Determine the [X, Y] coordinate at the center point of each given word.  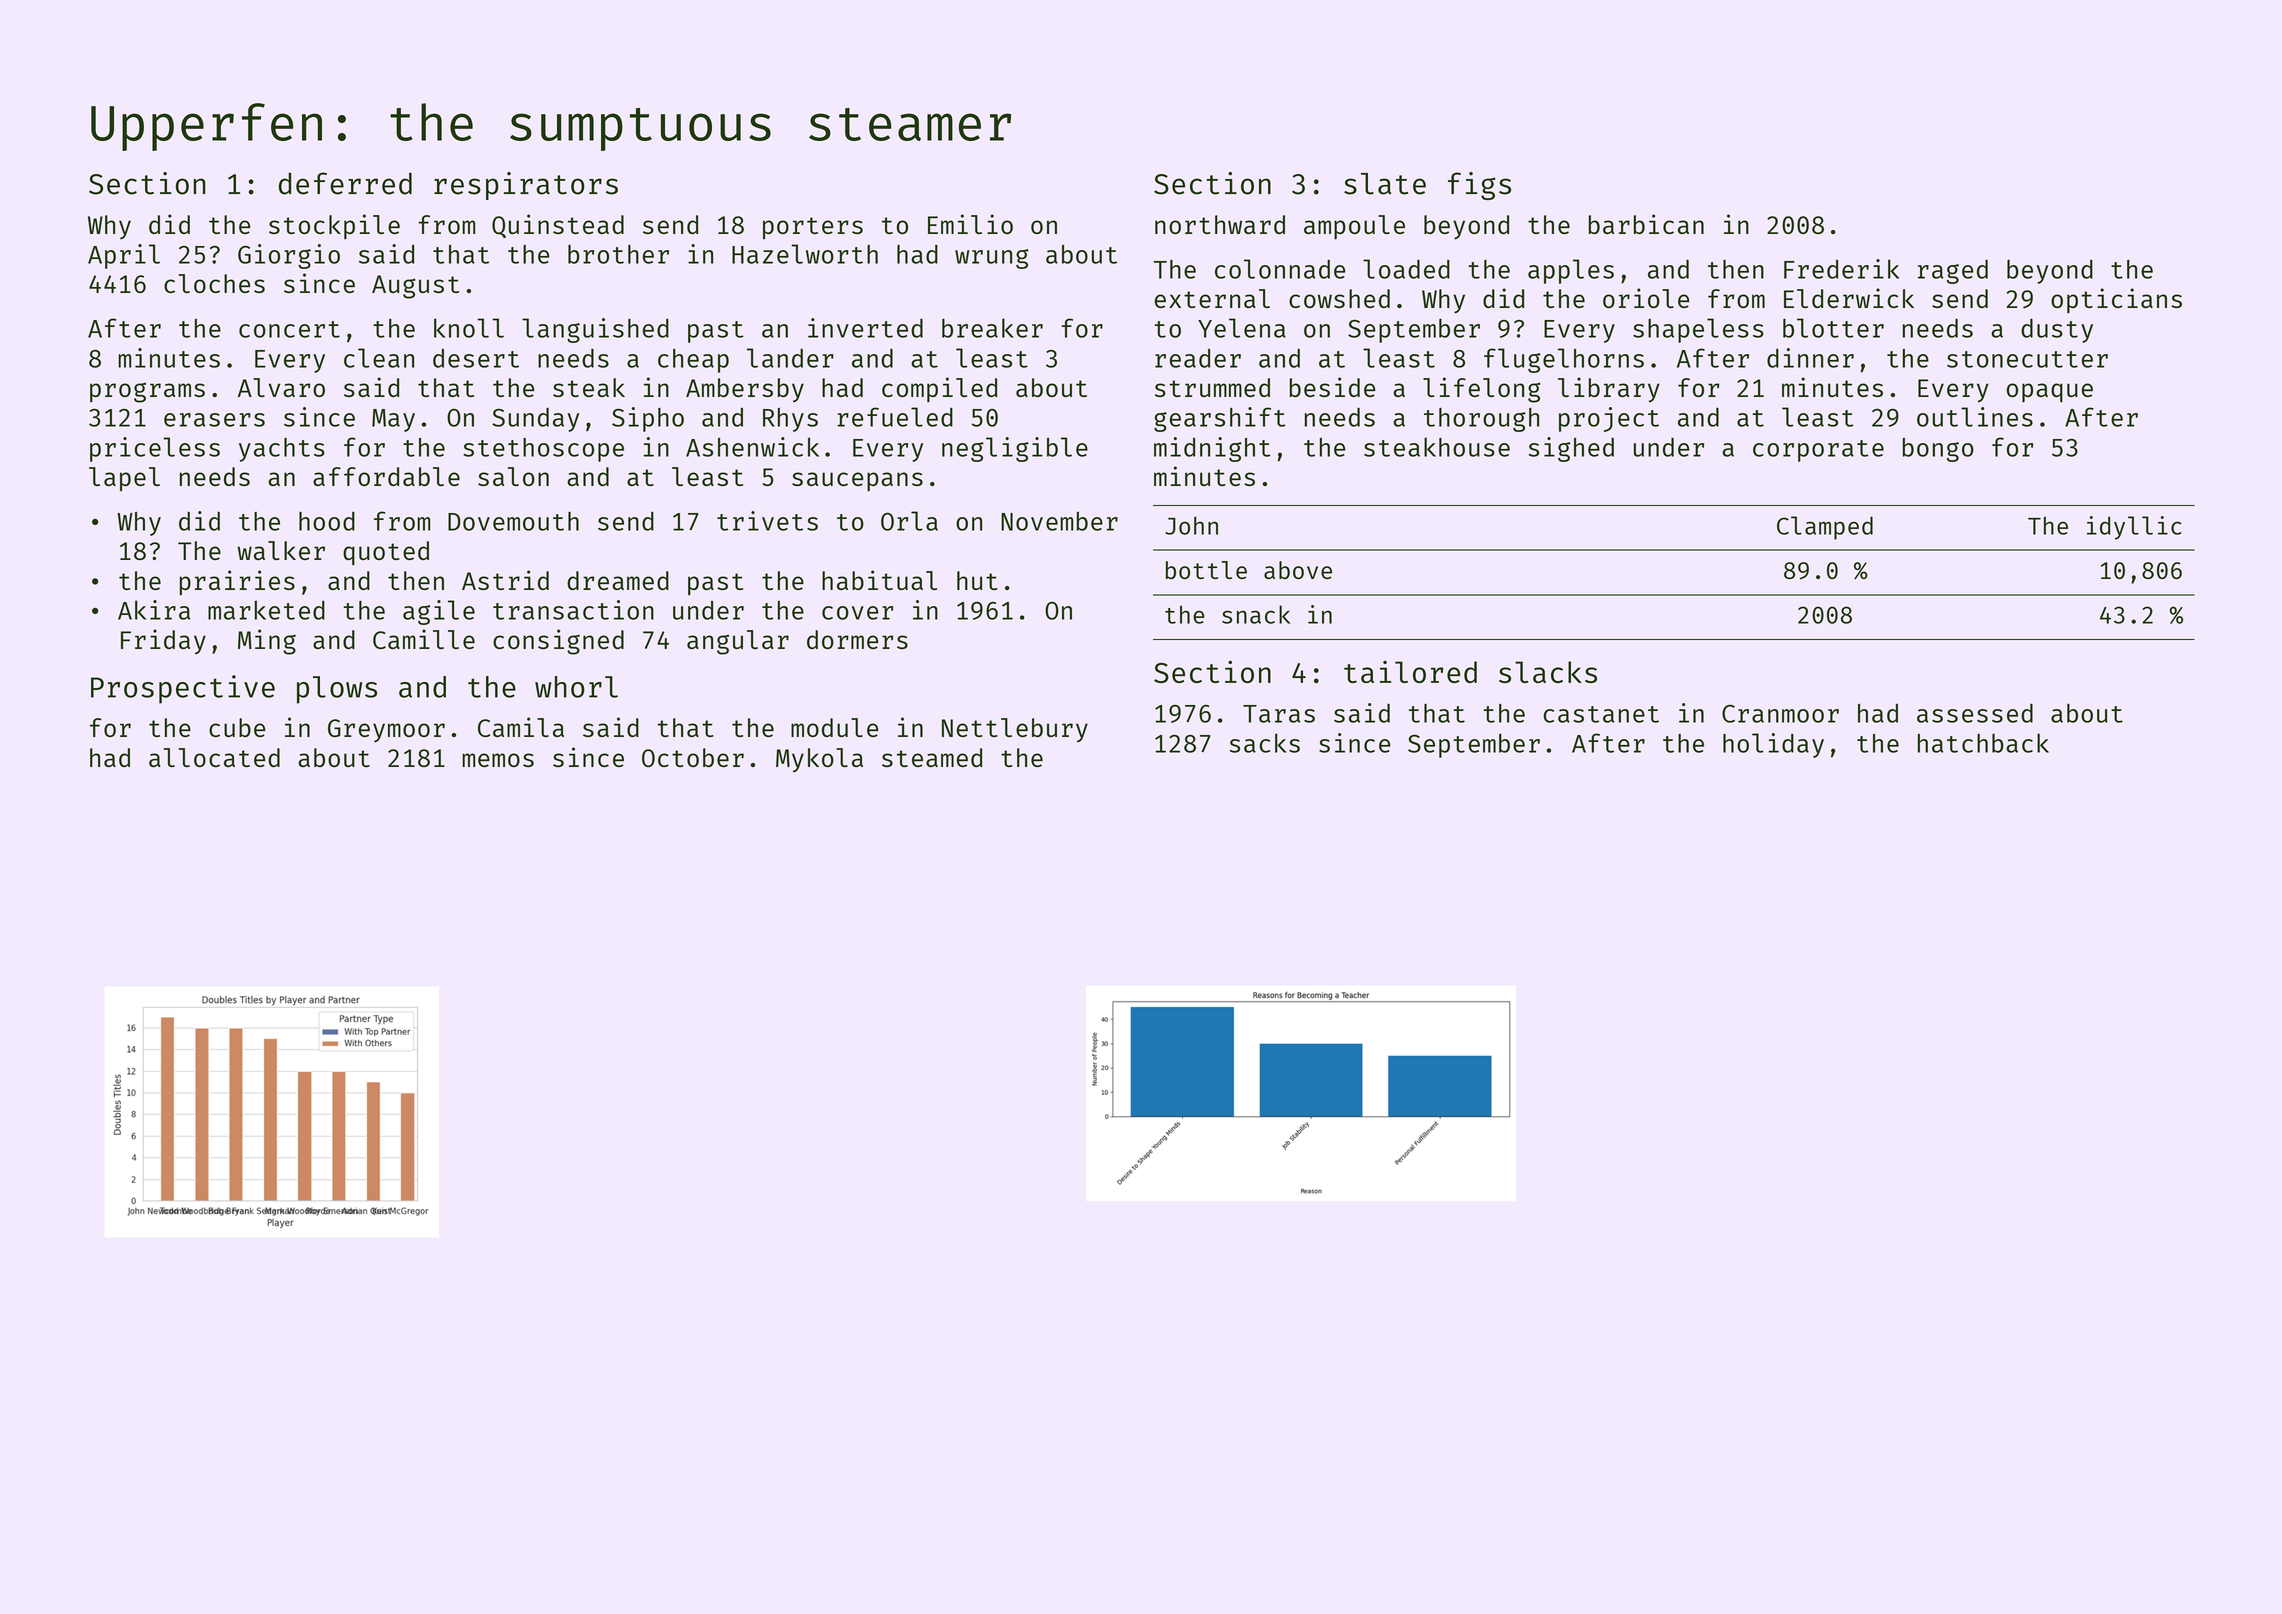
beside [1332, 387]
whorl [576, 687]
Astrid [505, 580]
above [1298, 570]
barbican [1646, 224]
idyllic [2134, 528]
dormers [857, 639]
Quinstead [558, 226]
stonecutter [2027, 359]
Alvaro [281, 387]
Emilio [970, 224]
